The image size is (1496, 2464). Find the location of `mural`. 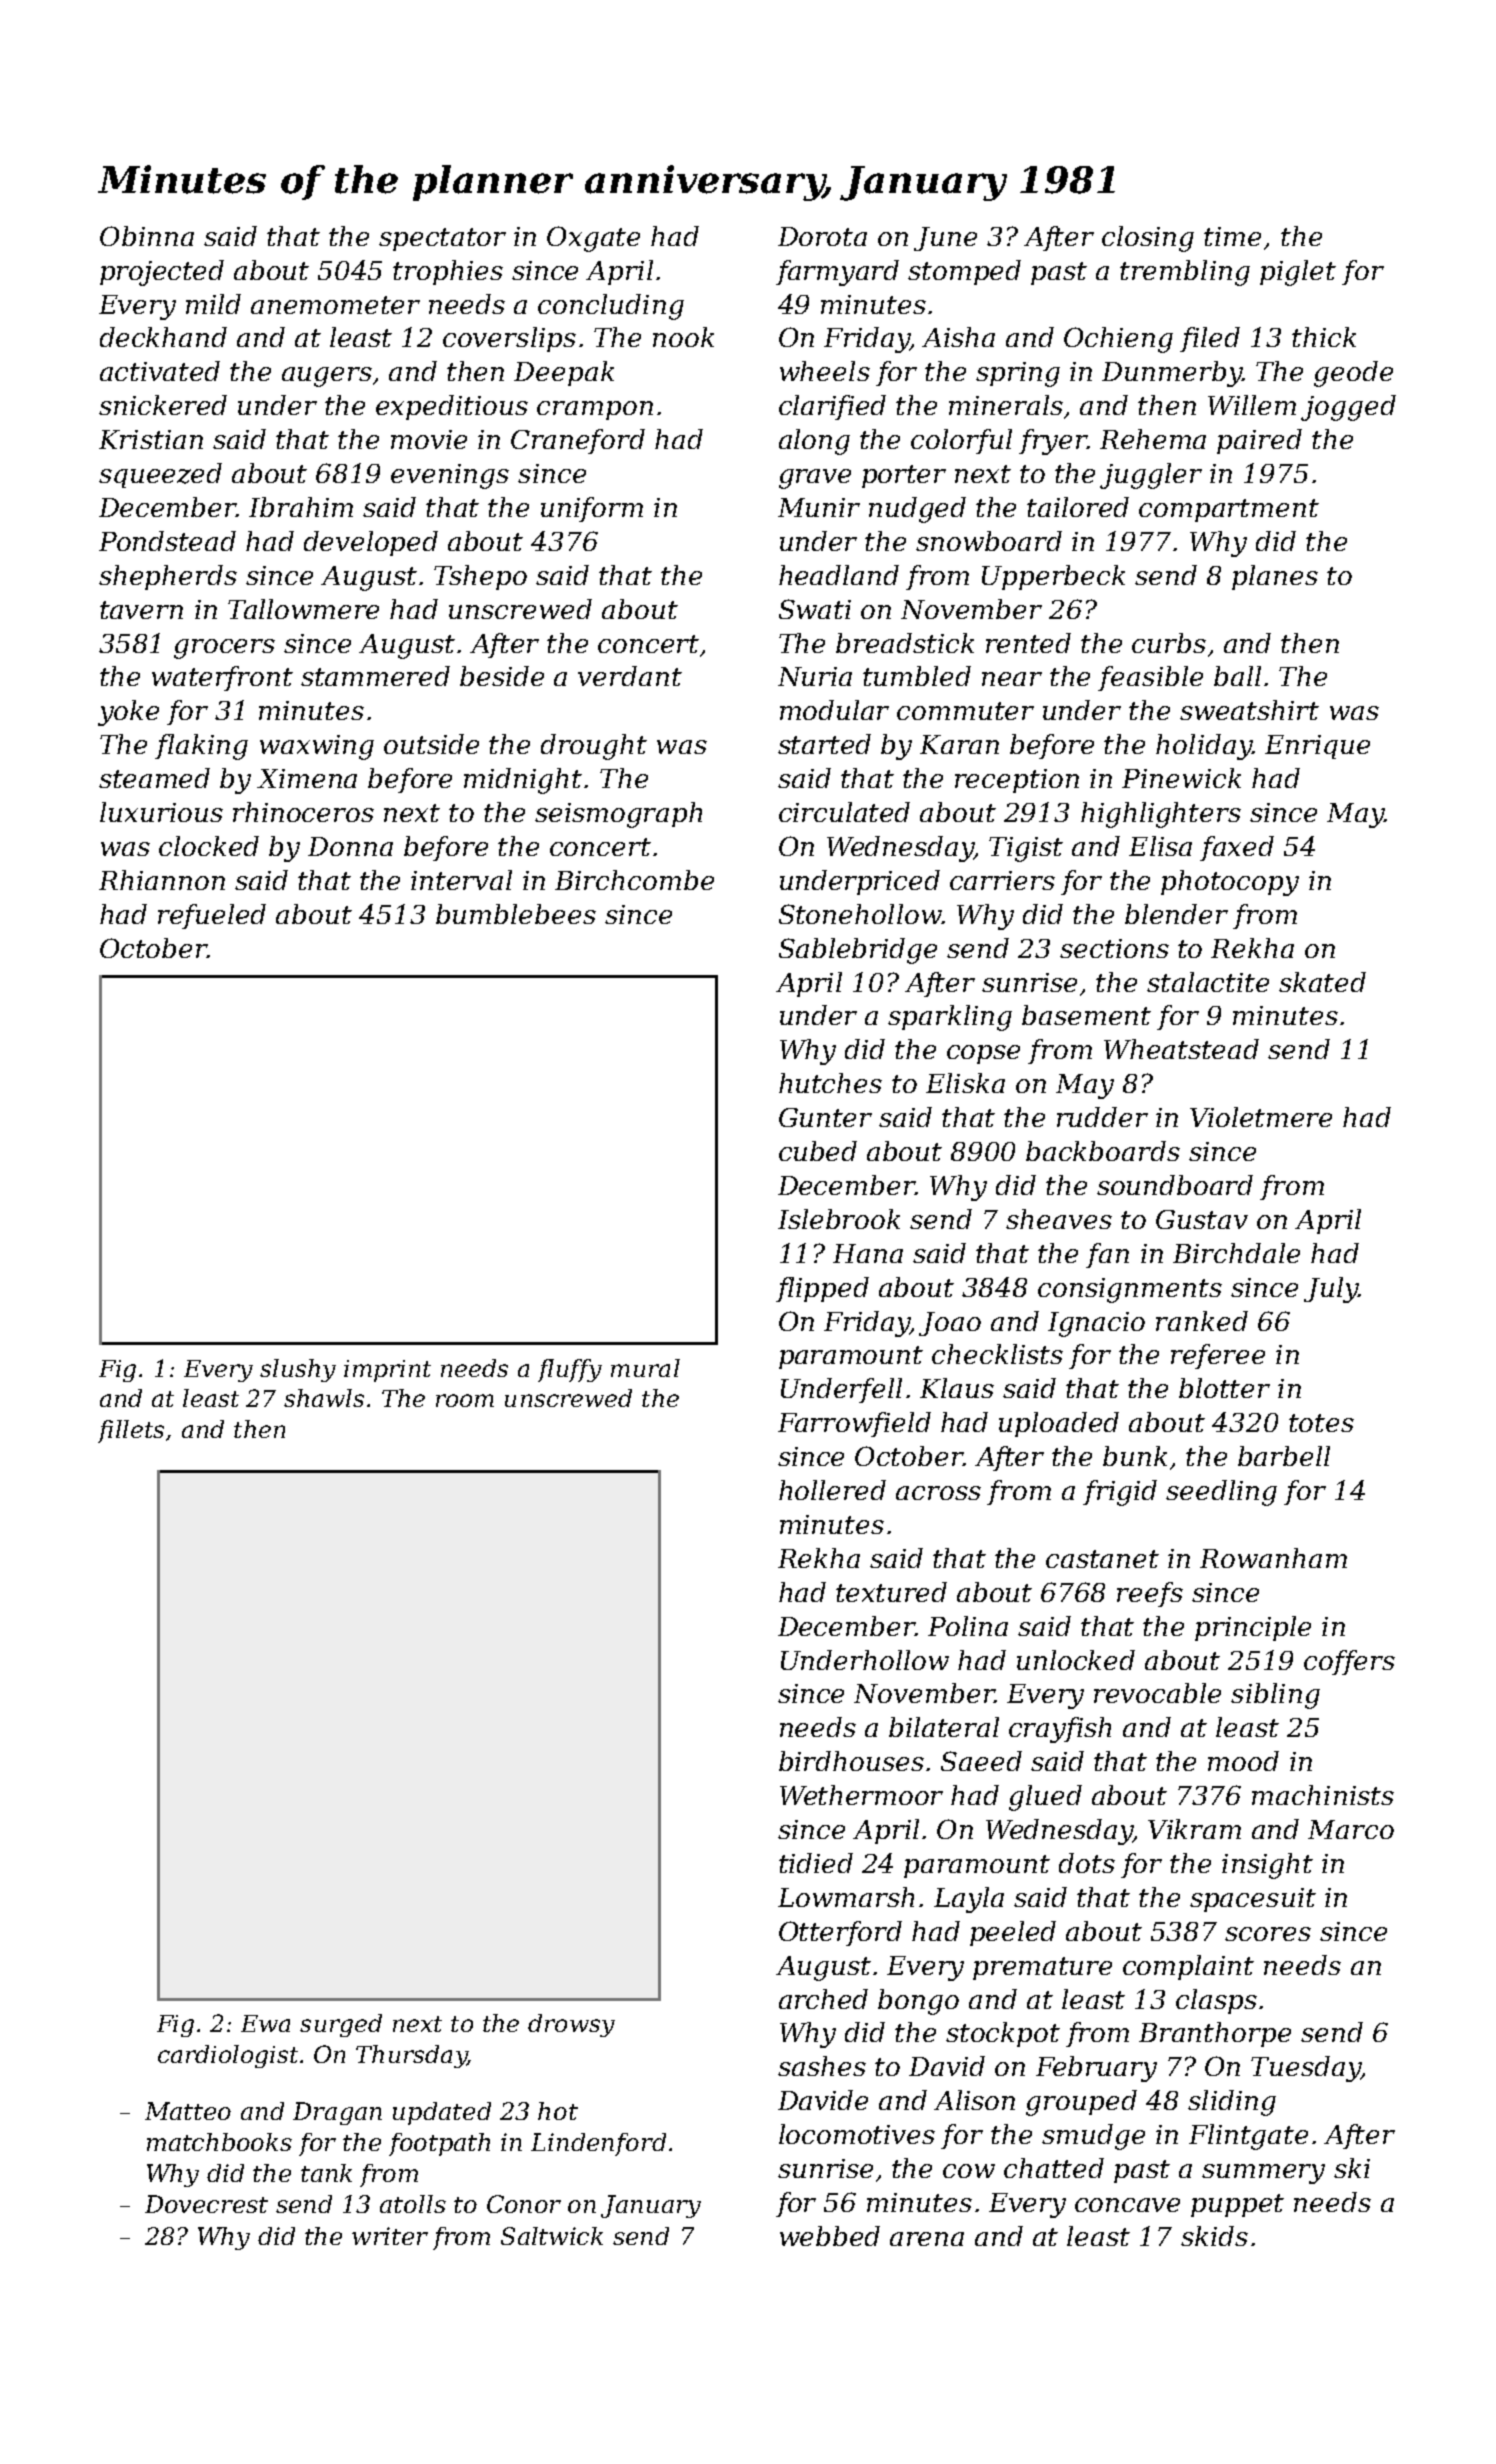

mural is located at coordinates (645, 1368).
